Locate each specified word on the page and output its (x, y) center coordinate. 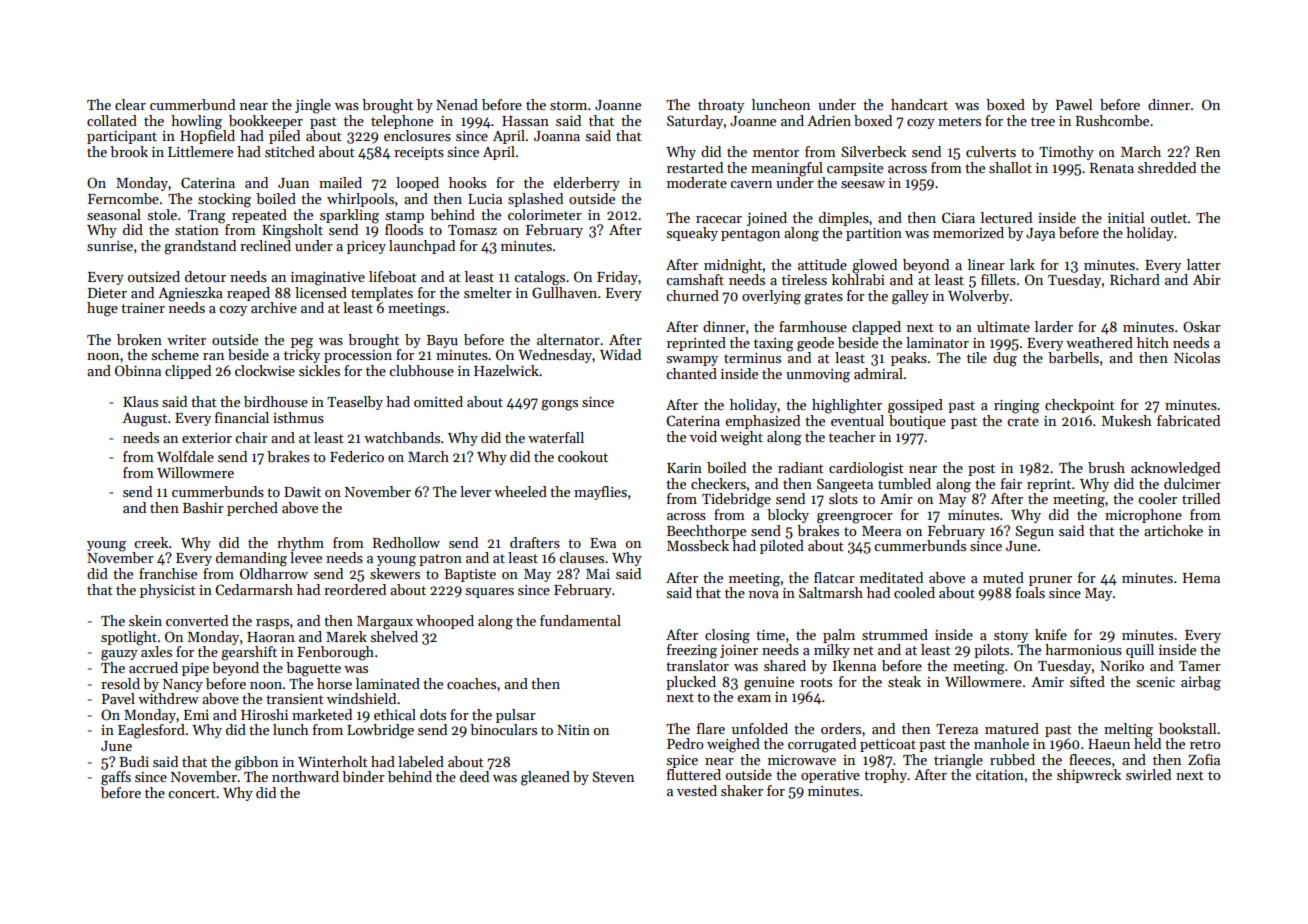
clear (130, 104)
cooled (914, 592)
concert (192, 793)
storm (568, 105)
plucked (691, 683)
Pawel (1074, 104)
